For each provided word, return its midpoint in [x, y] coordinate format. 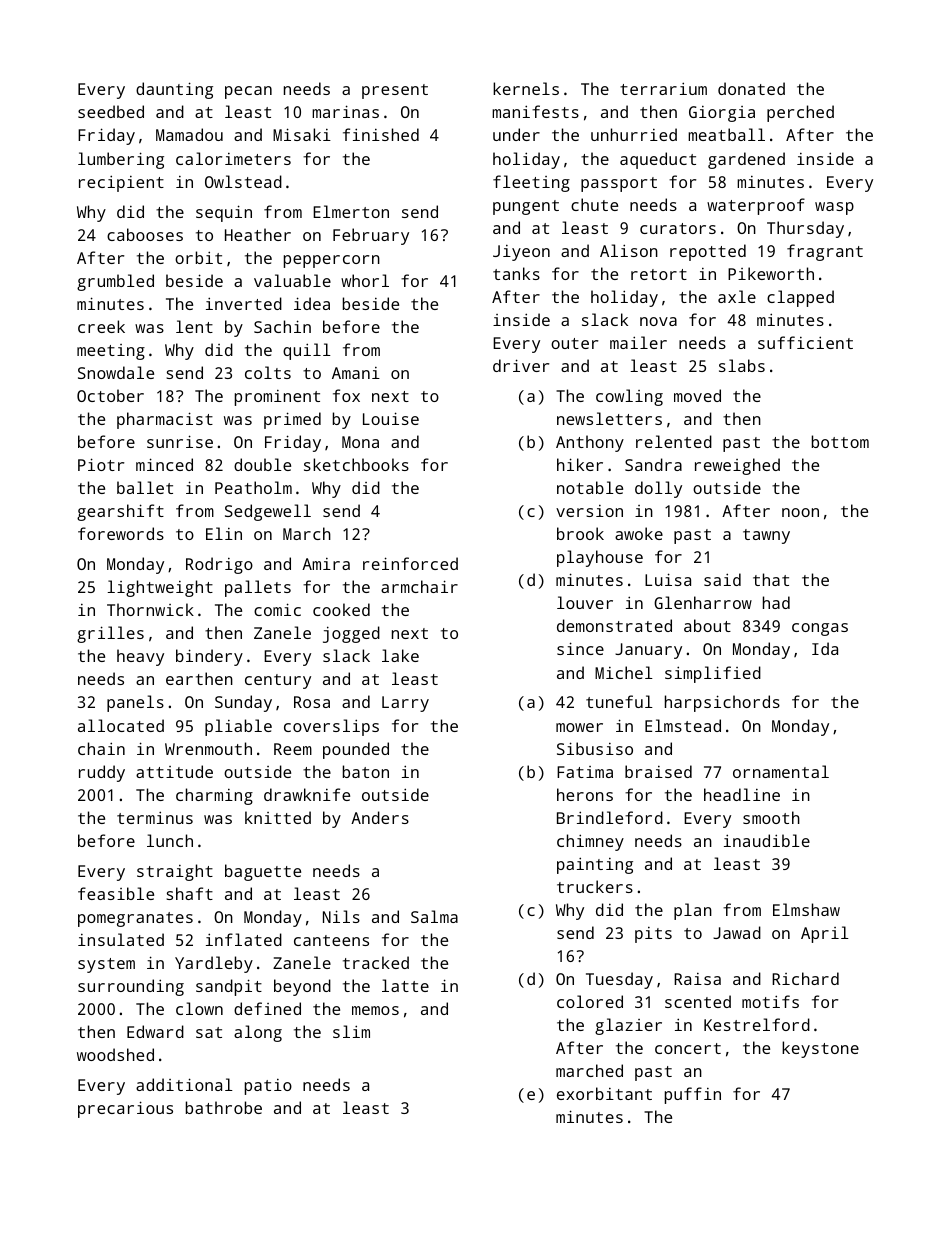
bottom [840, 441]
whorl [365, 280]
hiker [580, 464]
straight [175, 872]
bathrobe [224, 1107]
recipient [121, 183]
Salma [434, 916]
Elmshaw [806, 909]
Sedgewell [268, 512]
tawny [766, 536]
